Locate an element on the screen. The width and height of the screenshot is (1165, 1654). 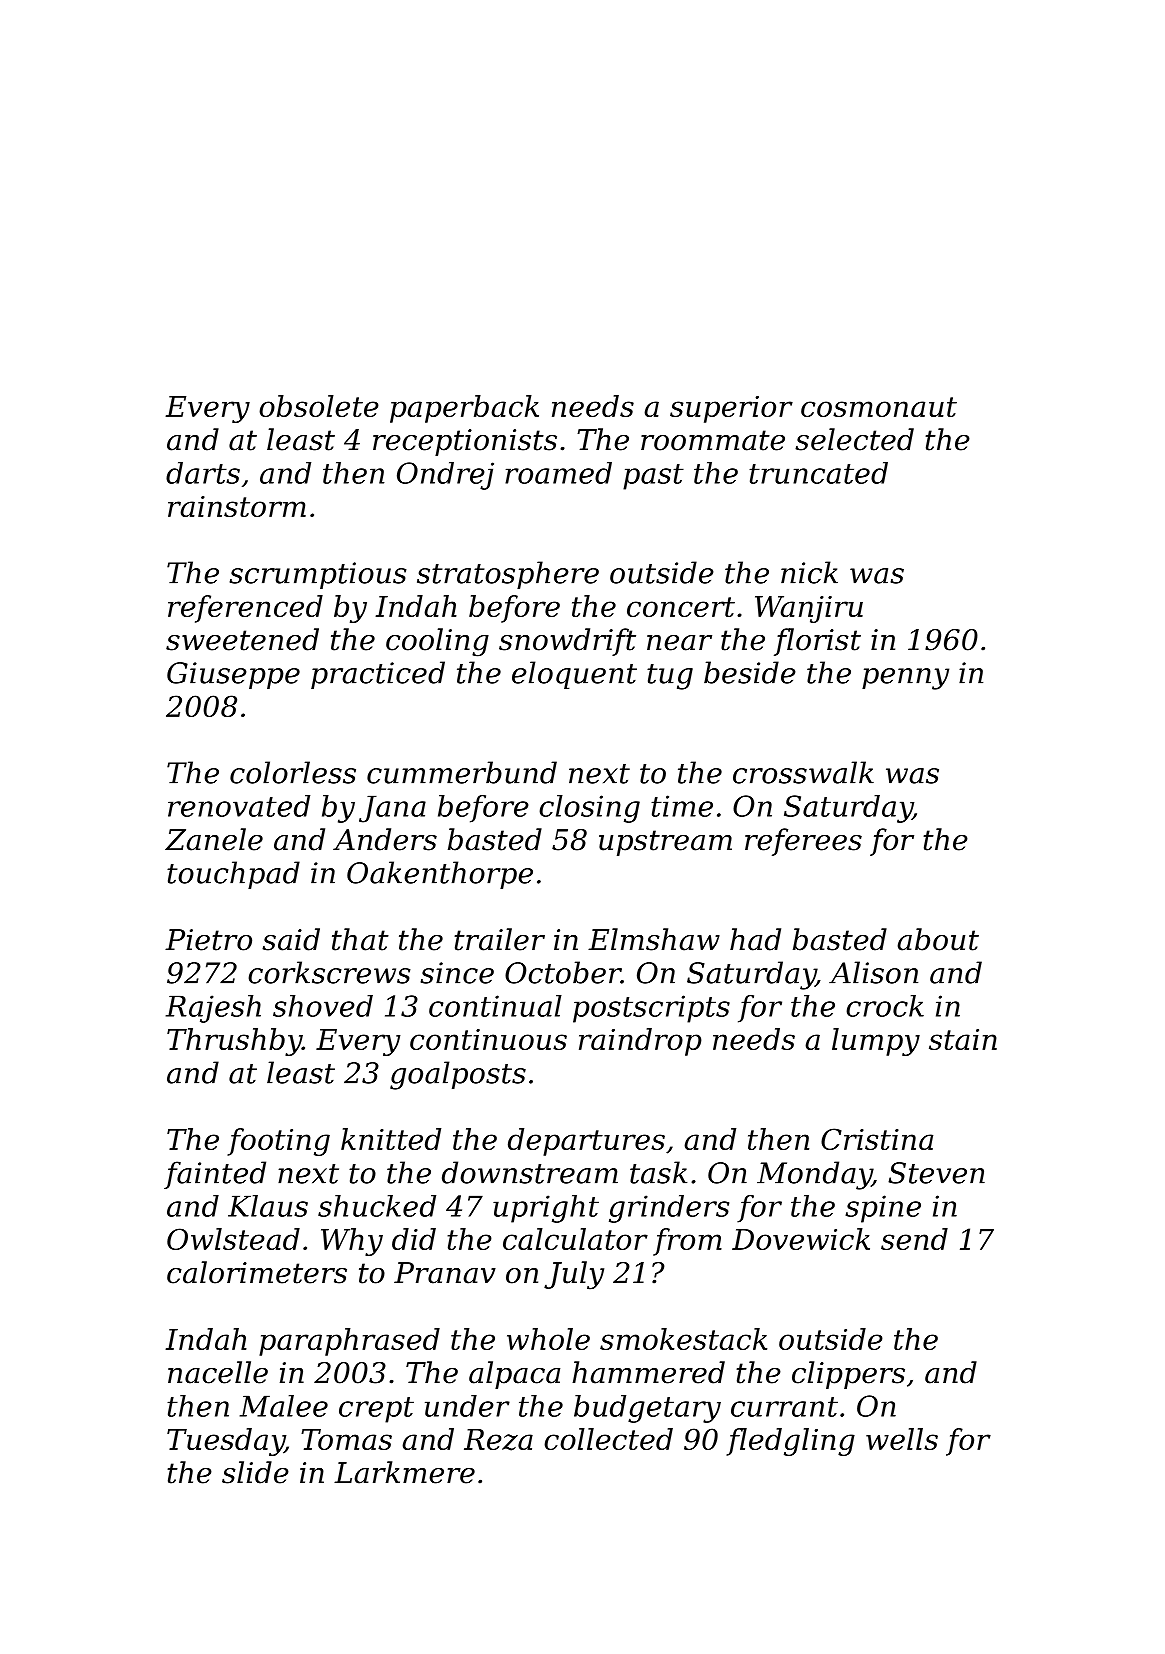
calculator is located at coordinates (575, 1239).
